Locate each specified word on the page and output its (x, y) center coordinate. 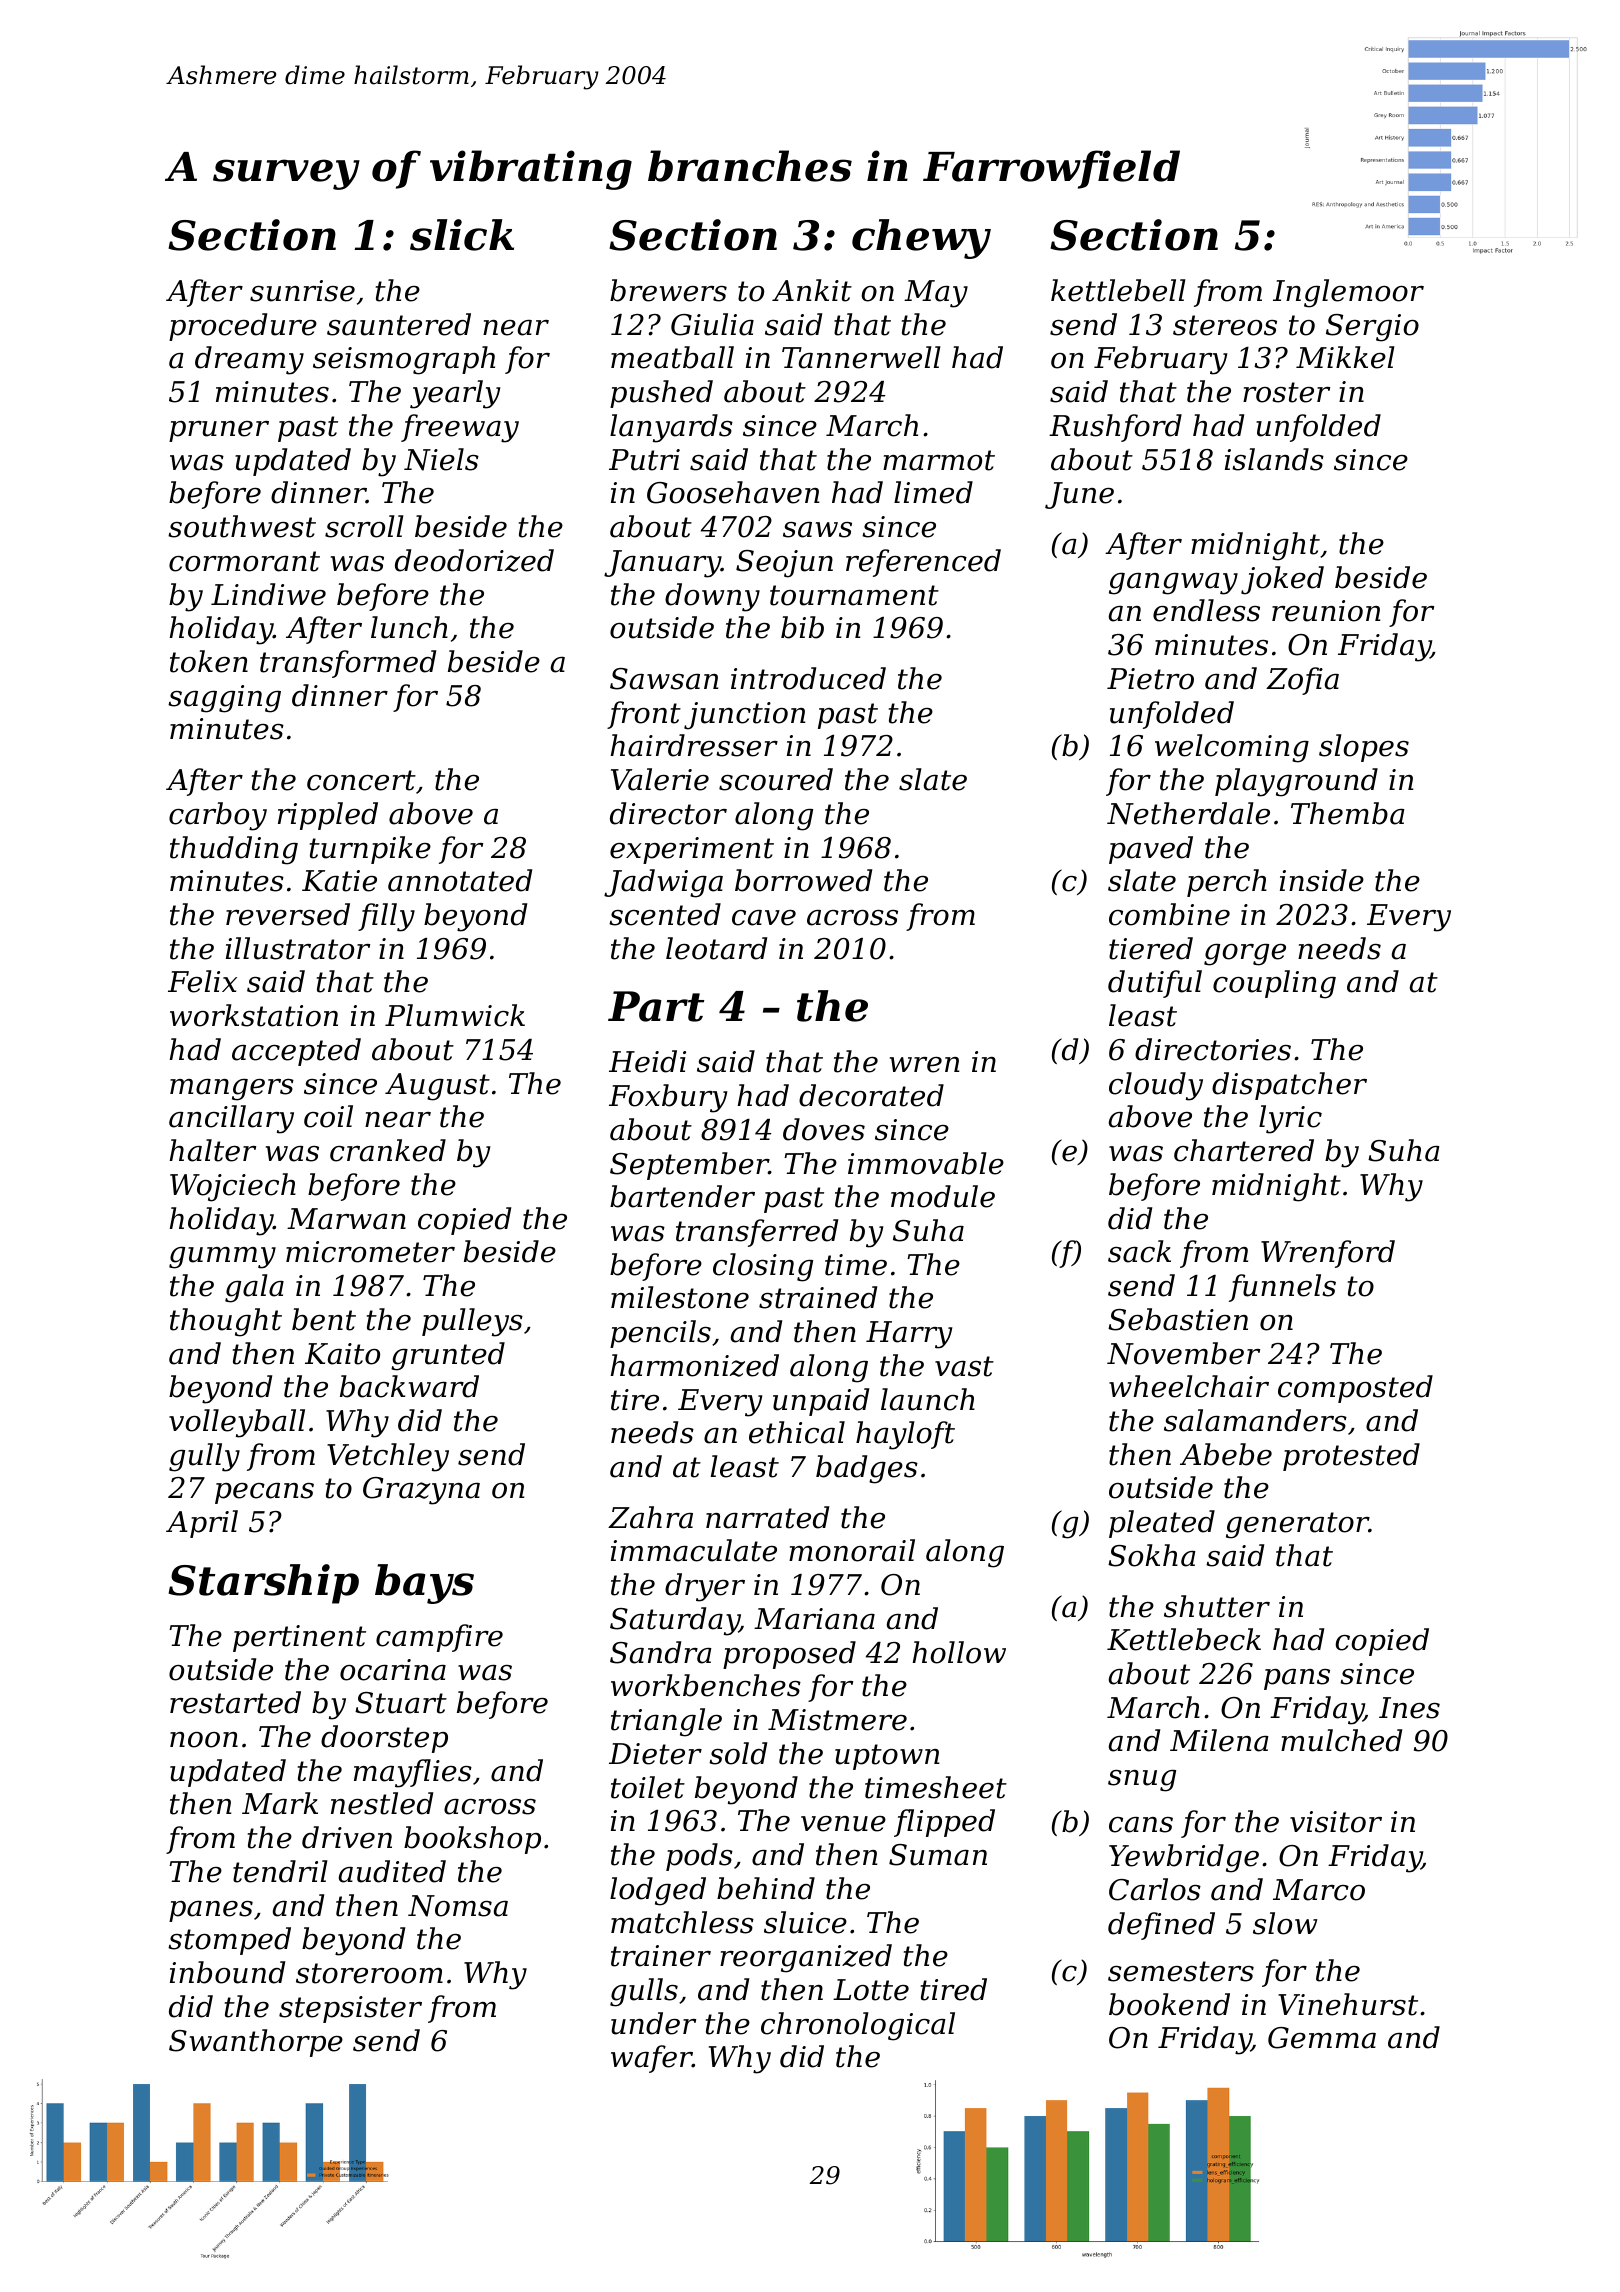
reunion (1326, 611)
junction (744, 716)
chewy (921, 239)
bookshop (472, 1840)
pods (699, 1857)
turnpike (370, 850)
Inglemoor (1348, 293)
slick (462, 235)
